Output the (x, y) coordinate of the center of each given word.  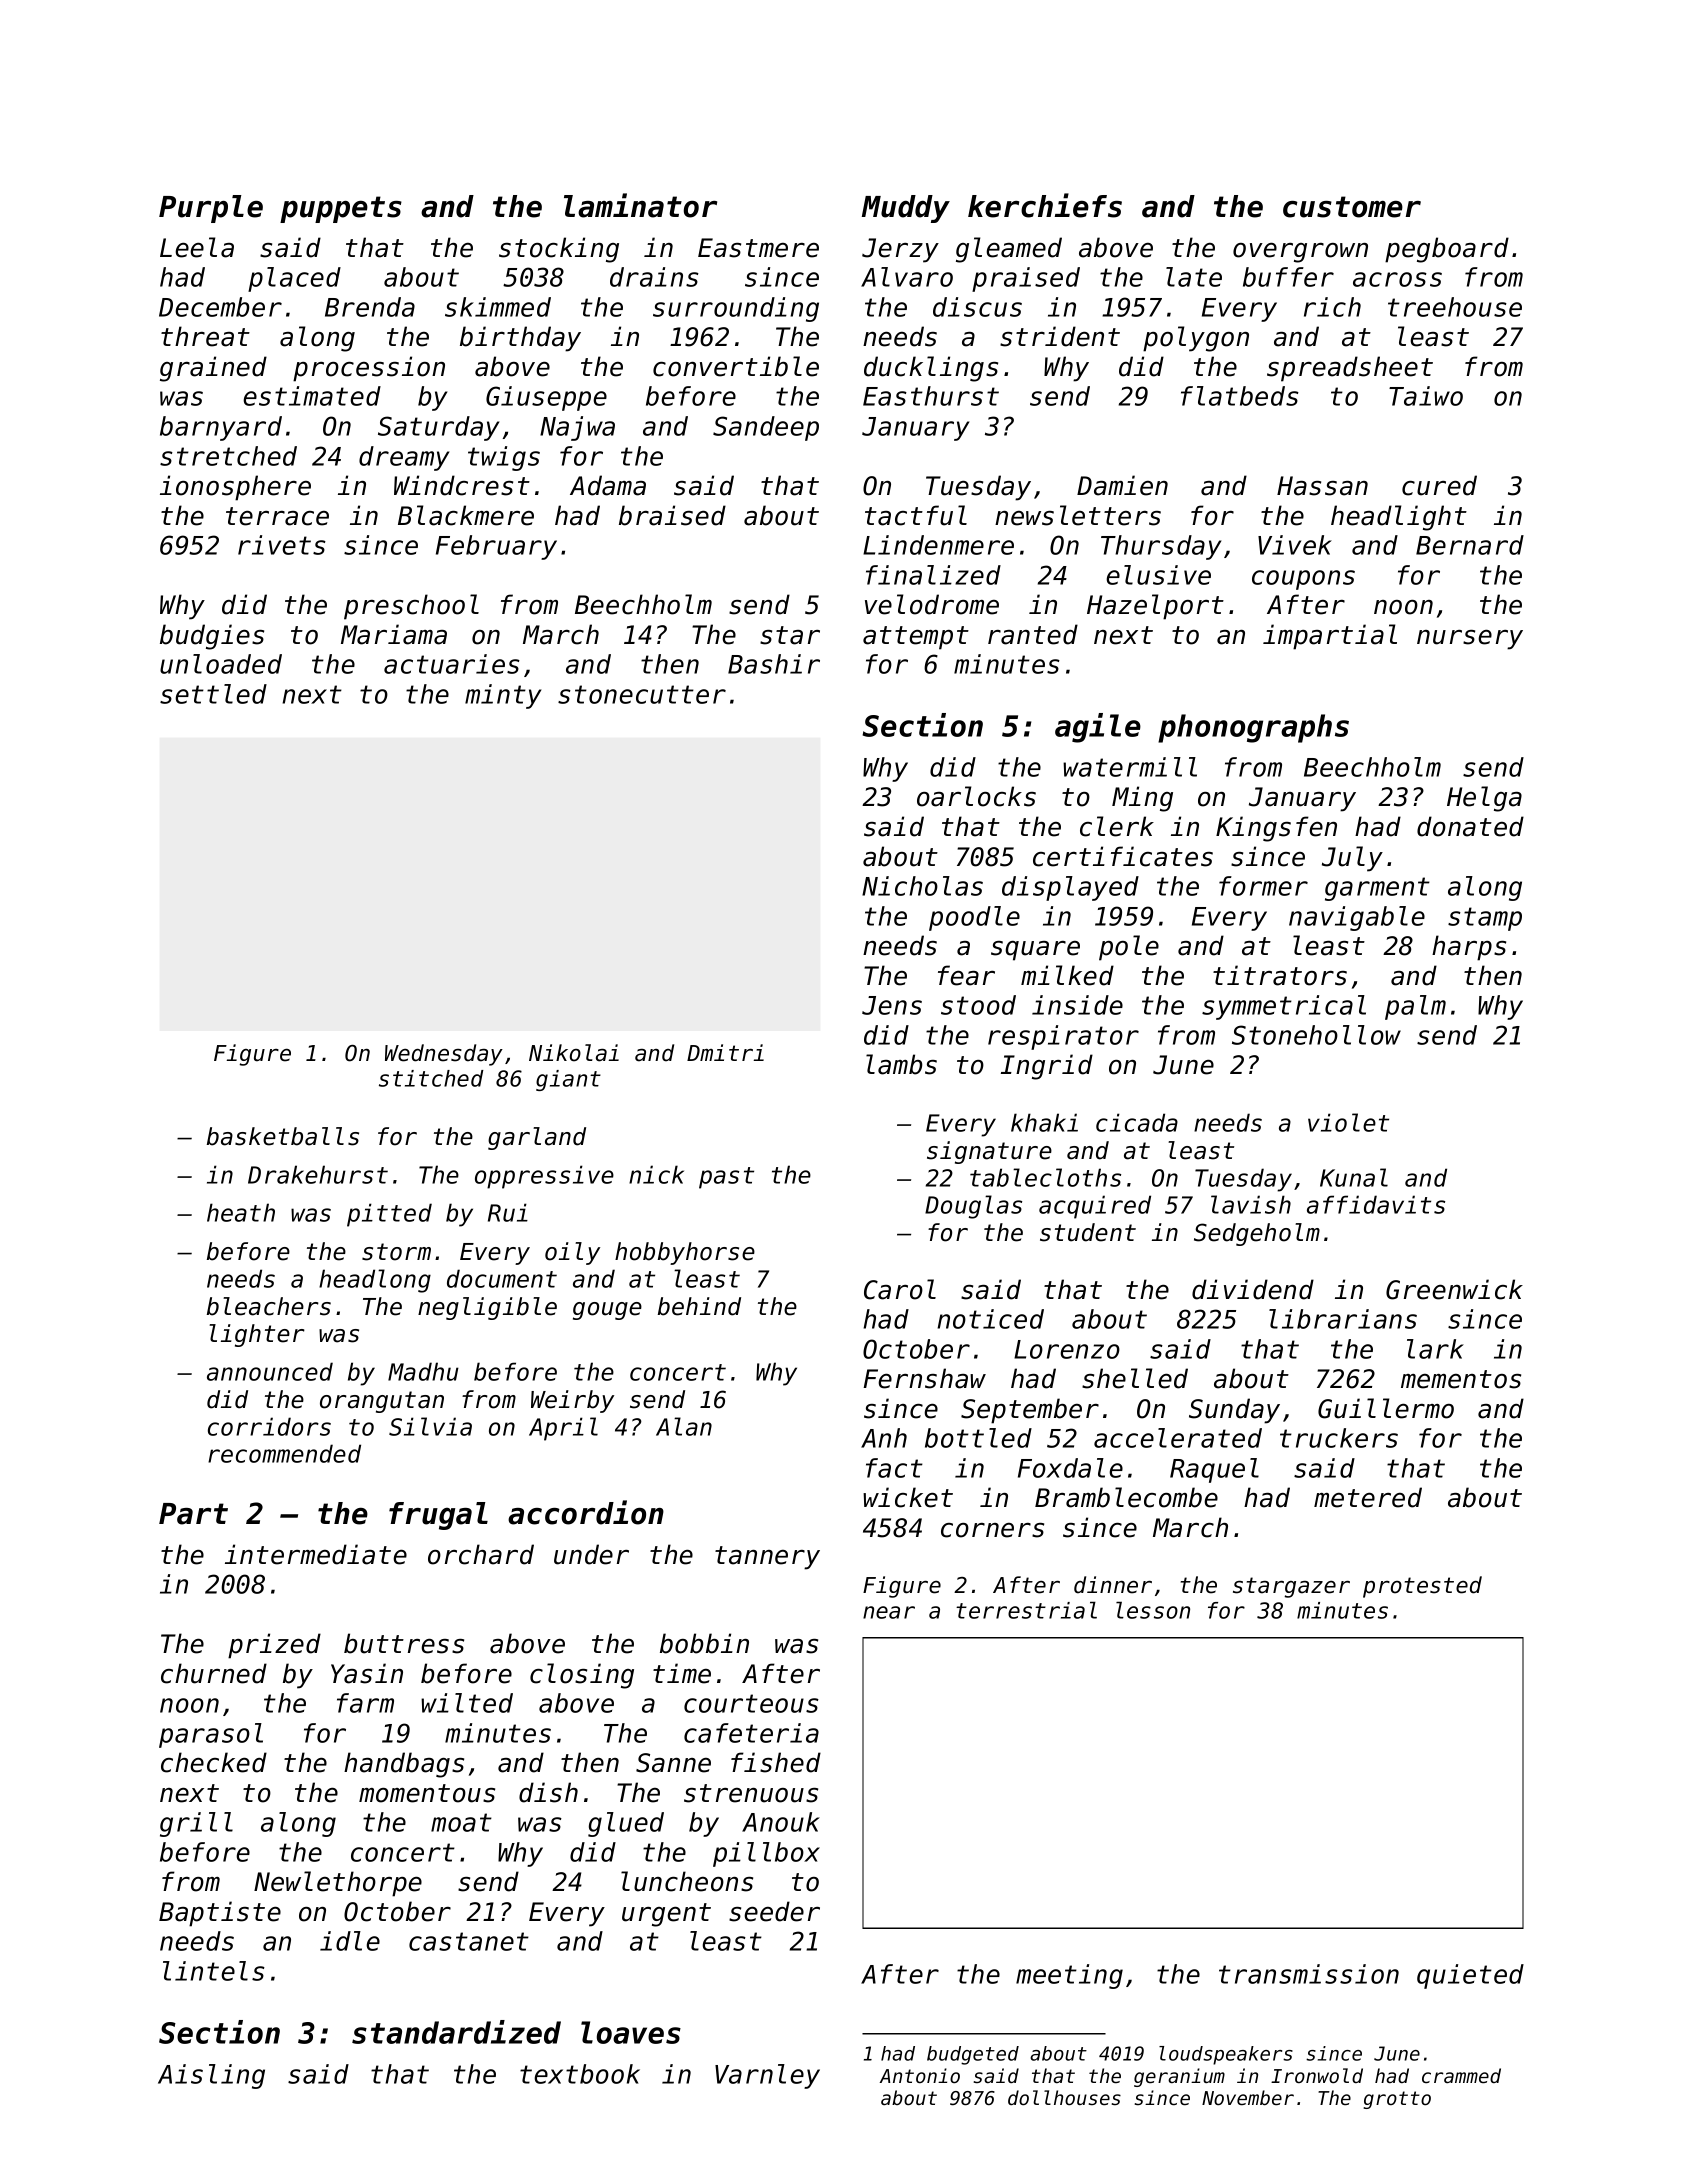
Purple (211, 209)
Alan (684, 1426)
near (889, 1612)
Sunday (1234, 1411)
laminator (640, 205)
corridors (269, 1426)
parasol (211, 1735)
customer (1352, 207)
